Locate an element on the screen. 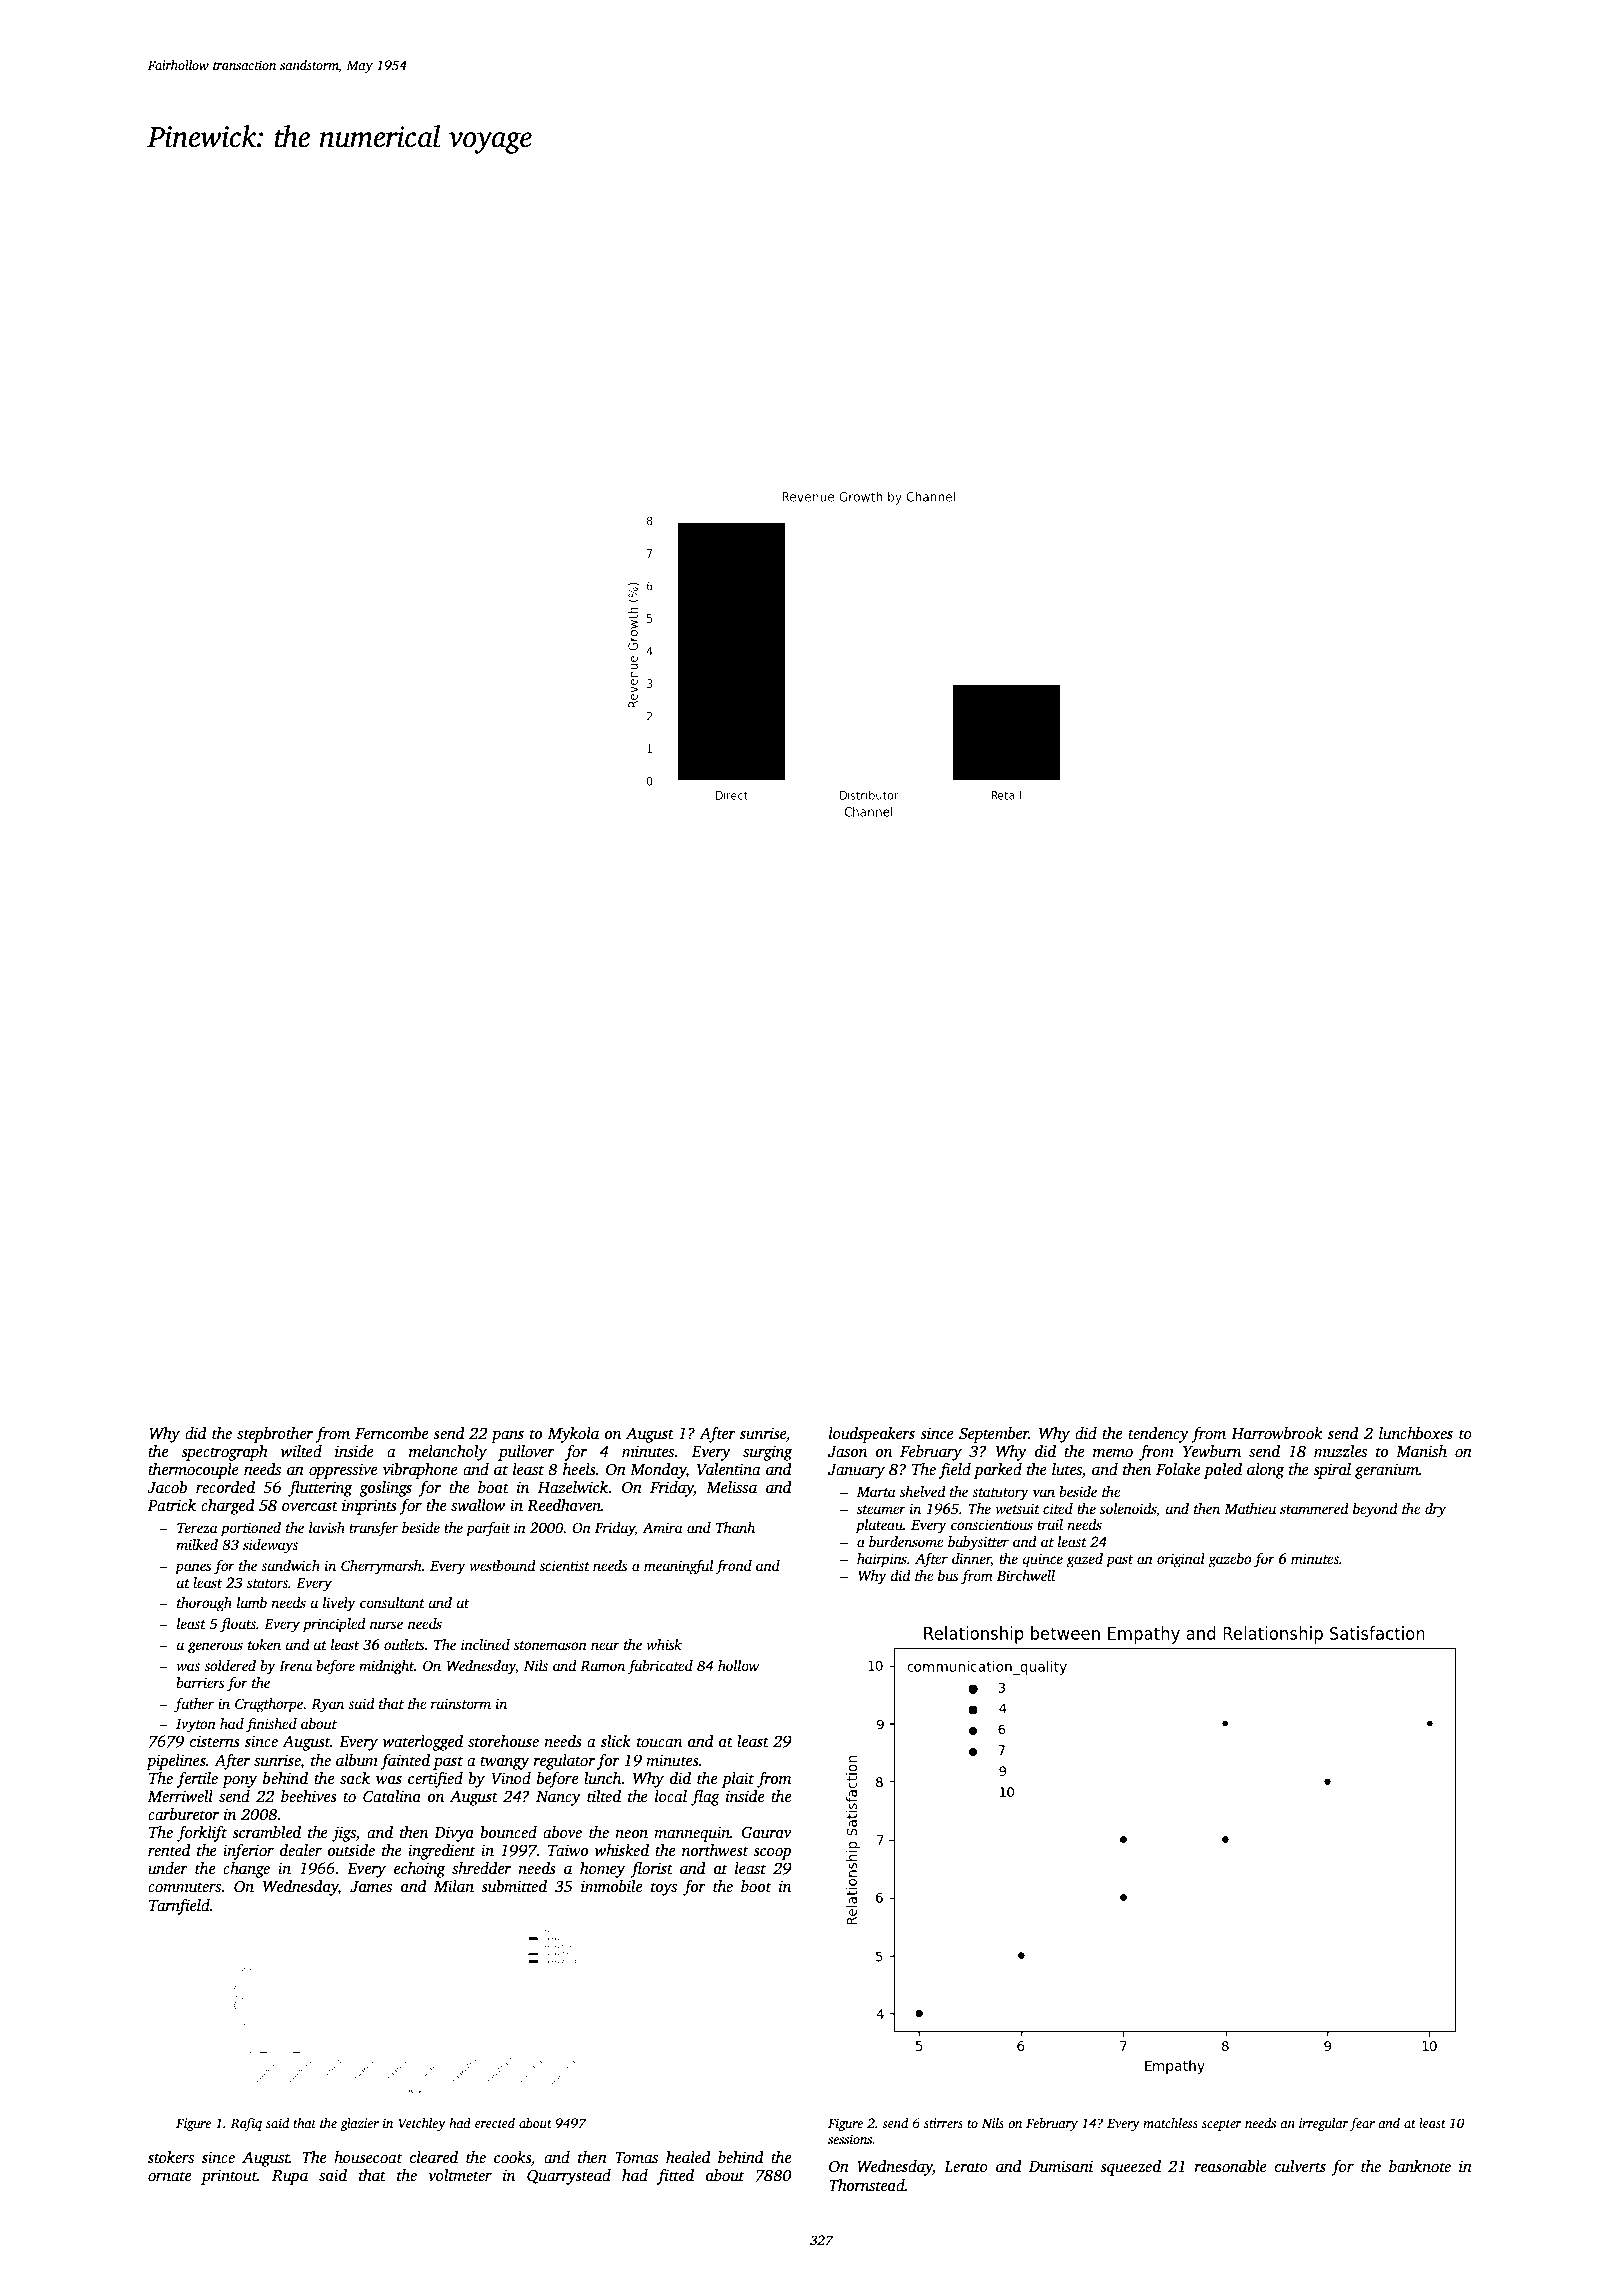  stirrers is located at coordinates (943, 2123).
